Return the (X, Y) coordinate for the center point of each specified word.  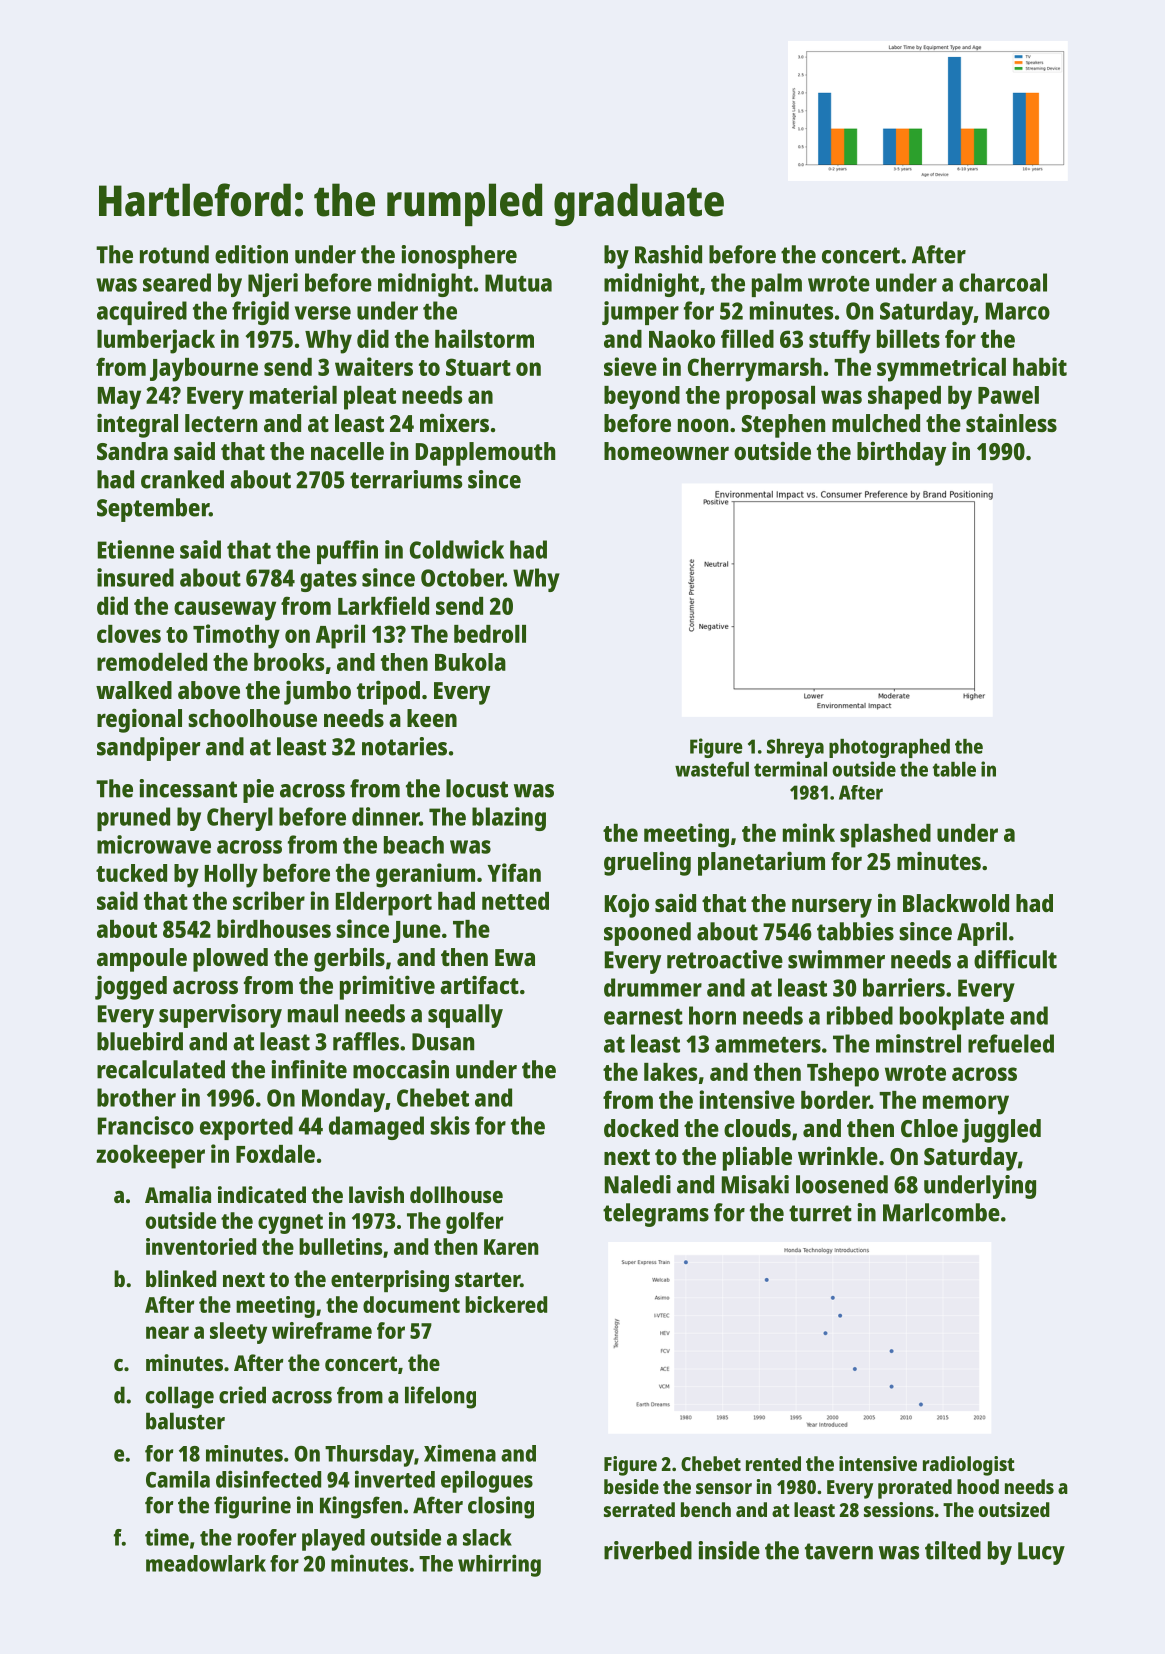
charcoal (1003, 282)
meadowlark (206, 1563)
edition (251, 254)
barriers (904, 987)
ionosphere (459, 257)
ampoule (142, 960)
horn (712, 1015)
